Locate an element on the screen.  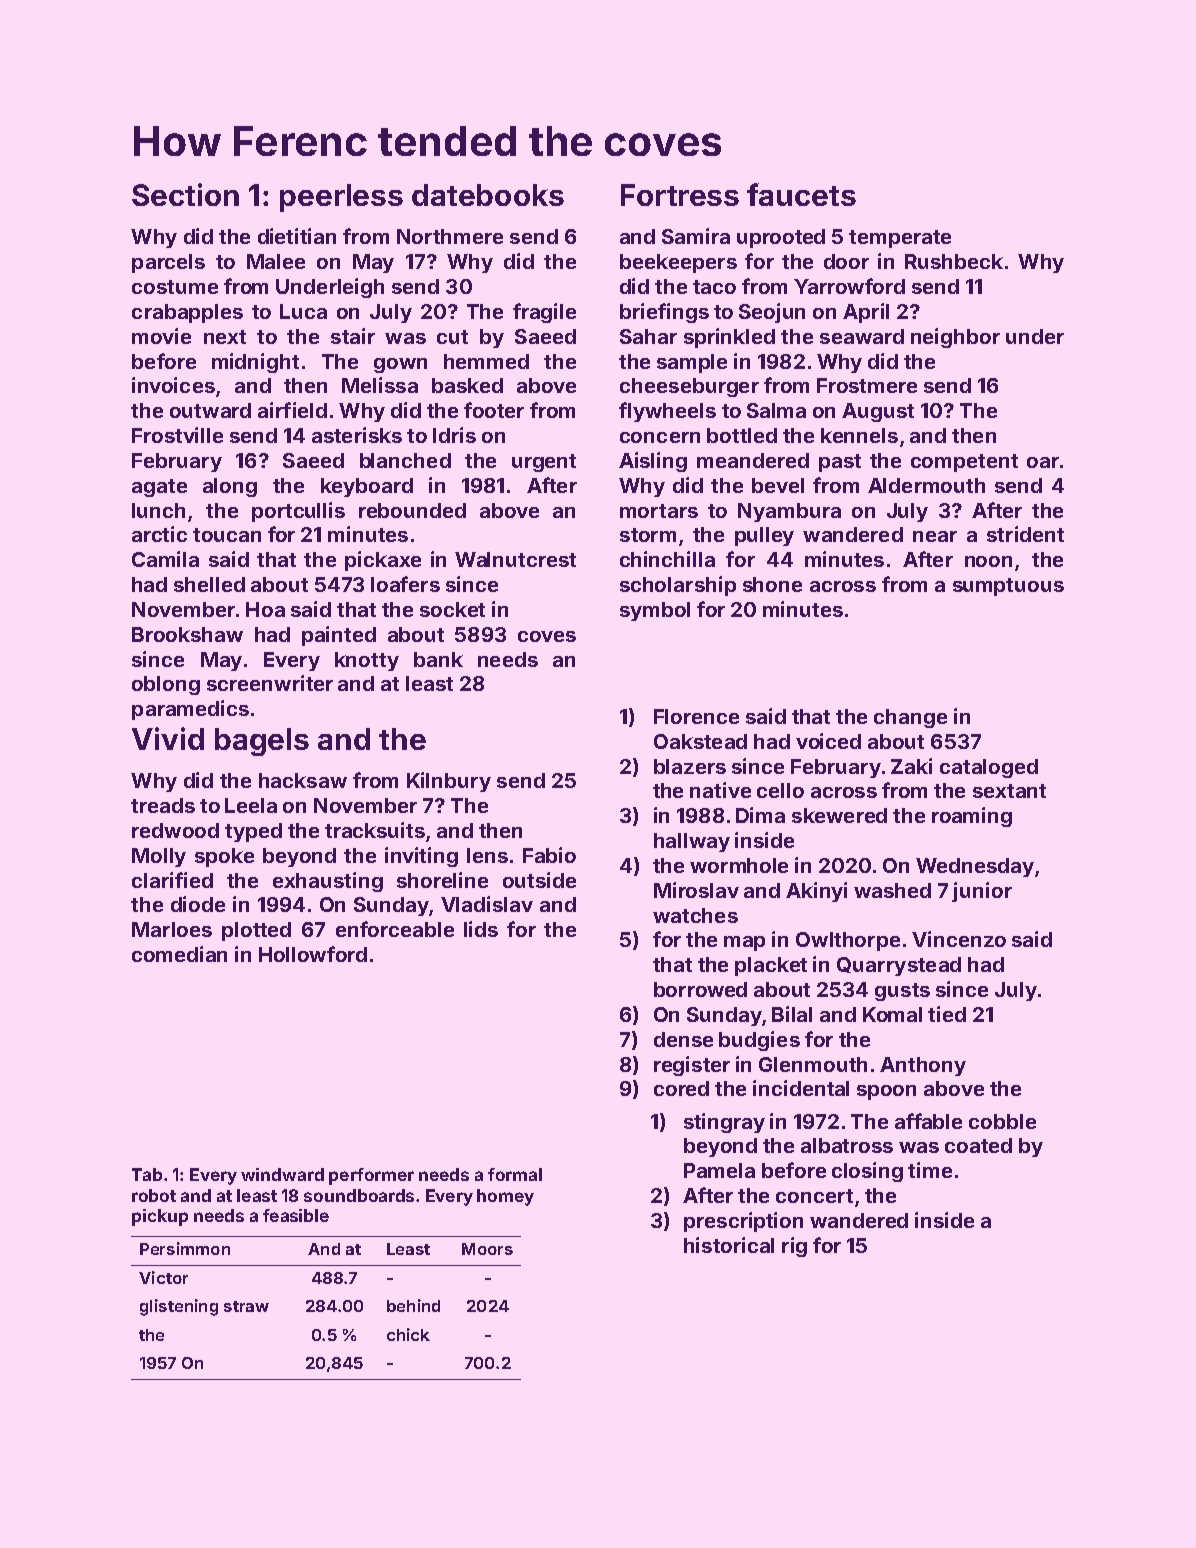
symbol is located at coordinates (655, 611).
